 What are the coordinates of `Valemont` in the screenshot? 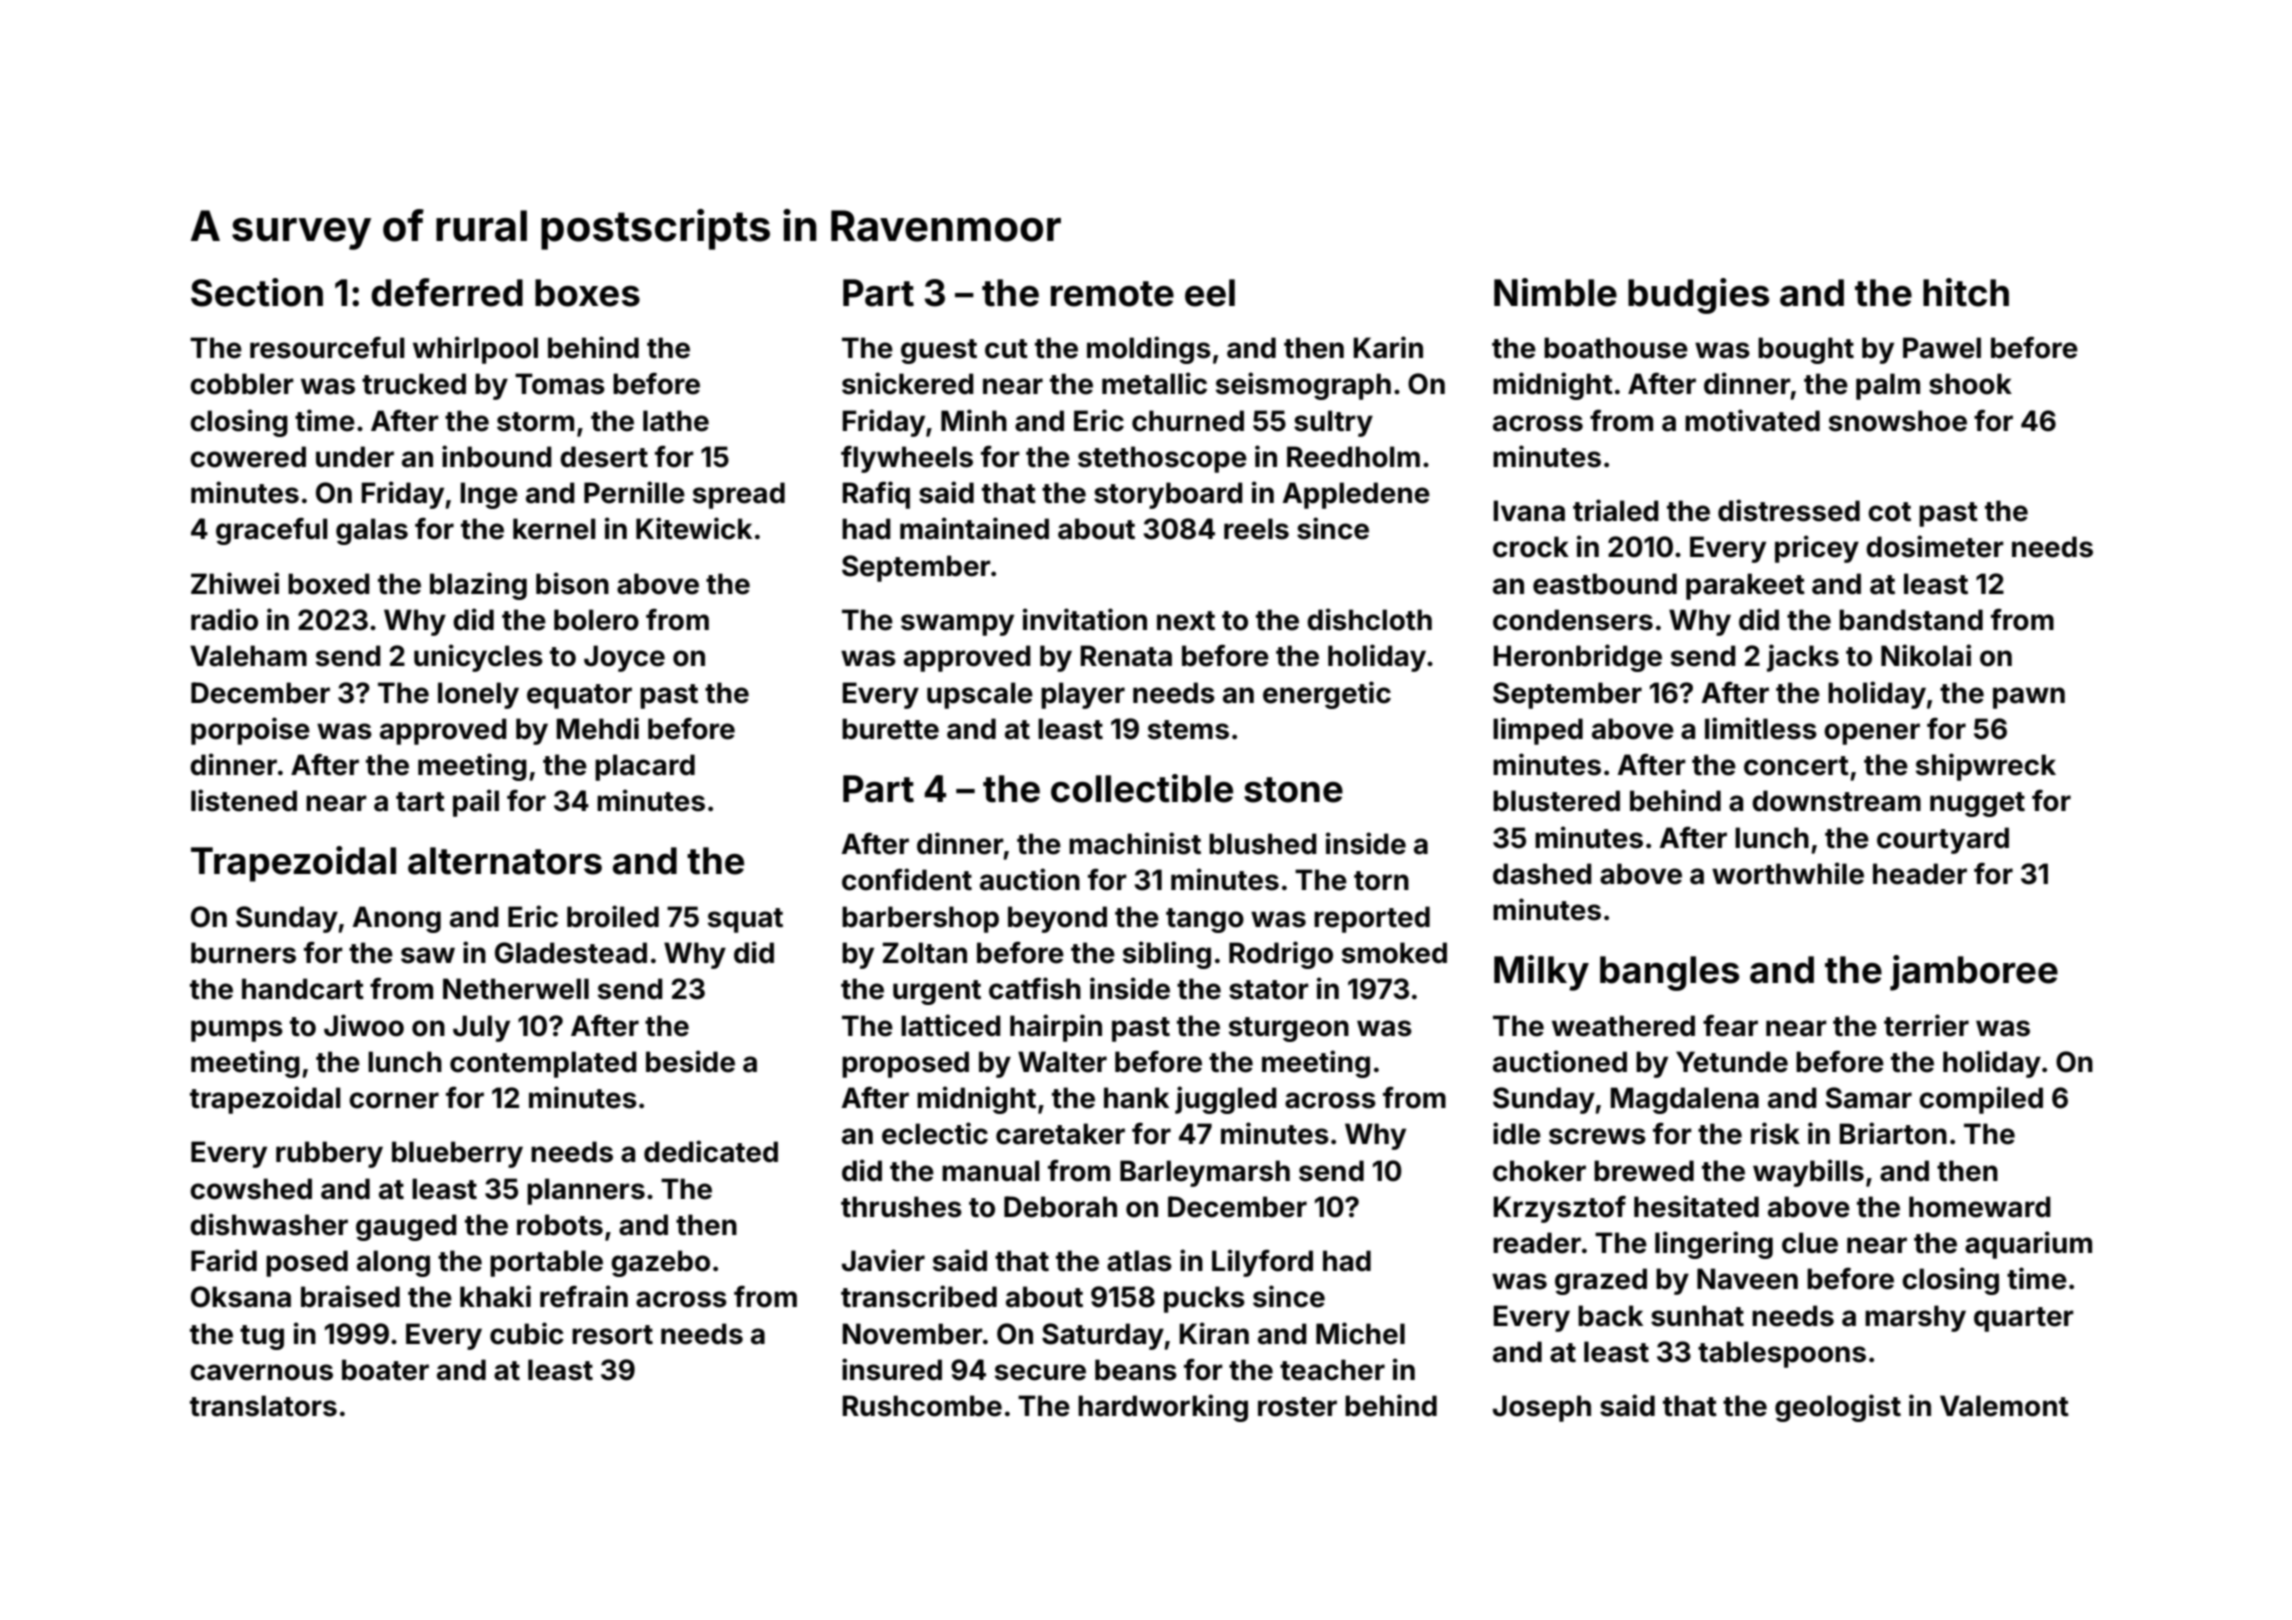 It's located at (2004, 1406).
